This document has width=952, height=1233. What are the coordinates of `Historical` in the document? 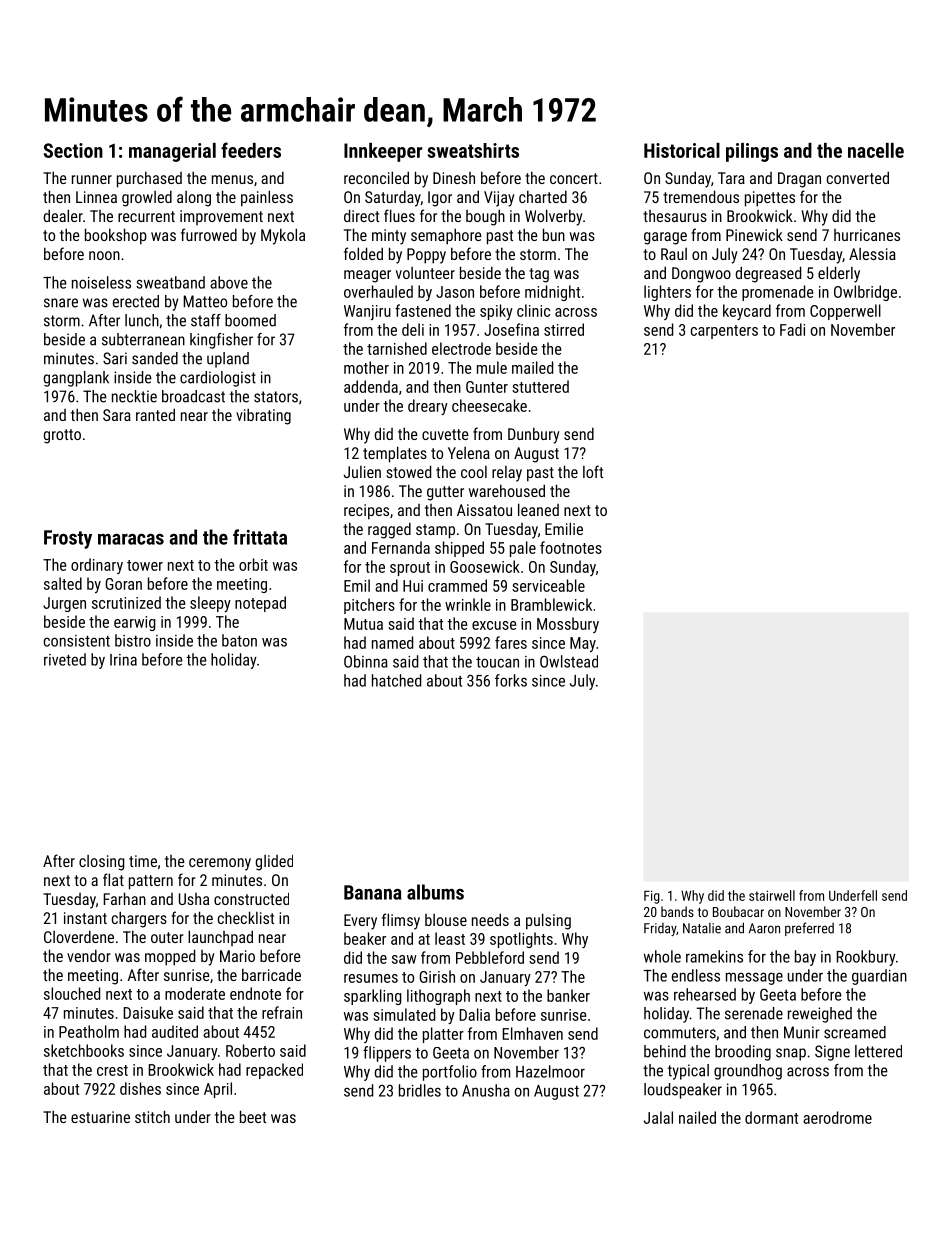 It's located at (682, 150).
